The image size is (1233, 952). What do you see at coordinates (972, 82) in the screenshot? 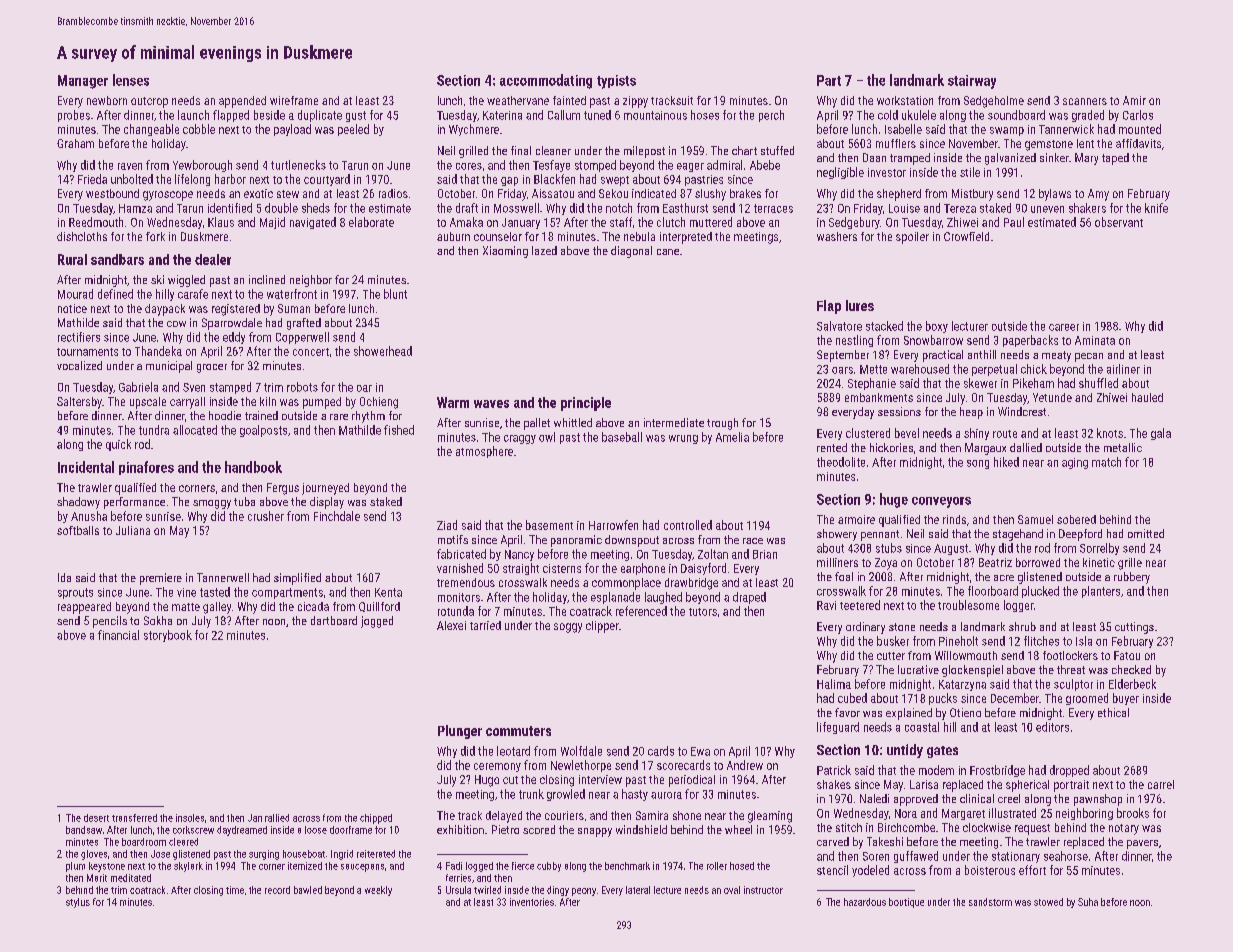
I see `stairway` at bounding box center [972, 82].
